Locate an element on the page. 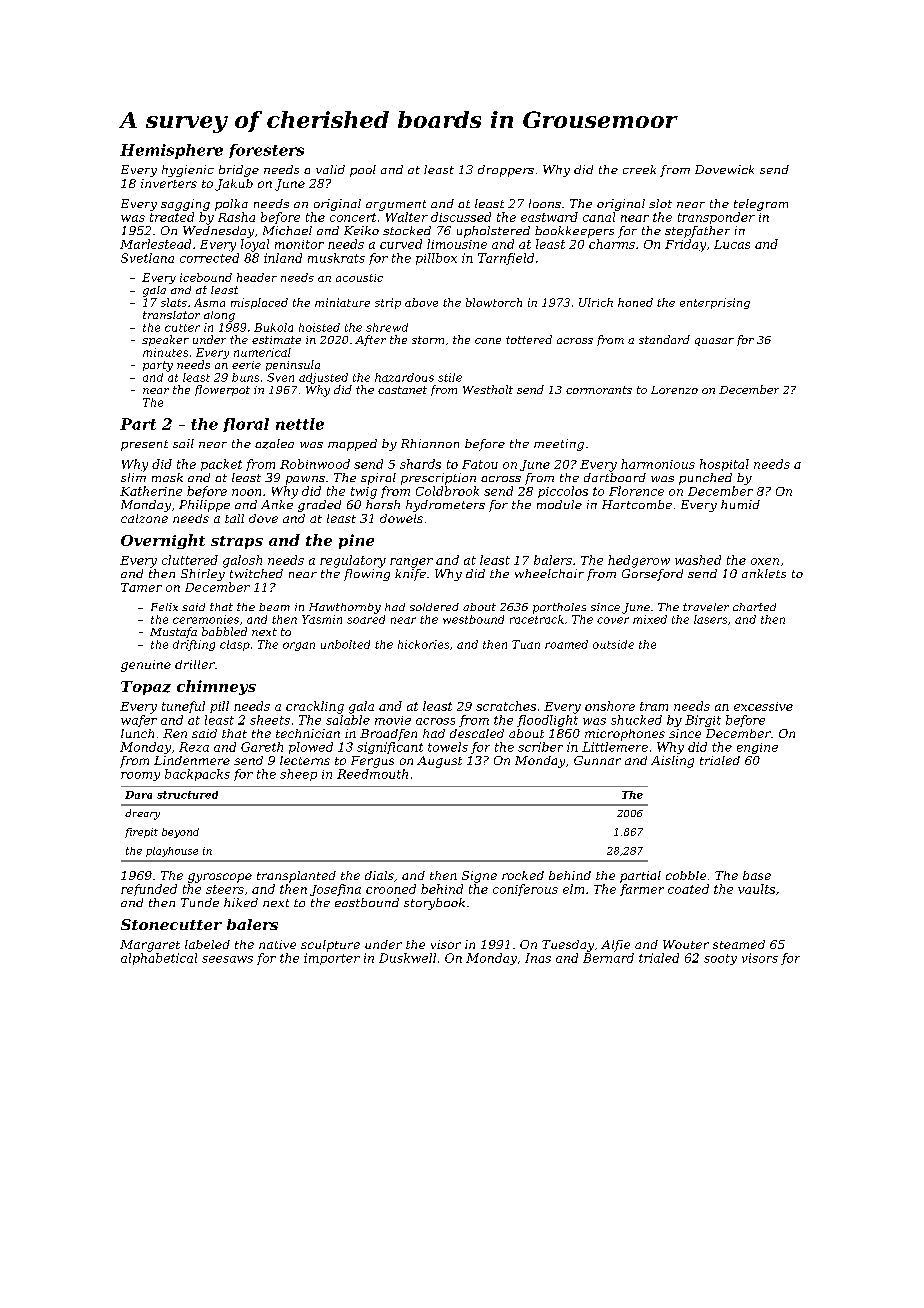 The image size is (924, 1308). Hemisphere is located at coordinates (171, 151).
